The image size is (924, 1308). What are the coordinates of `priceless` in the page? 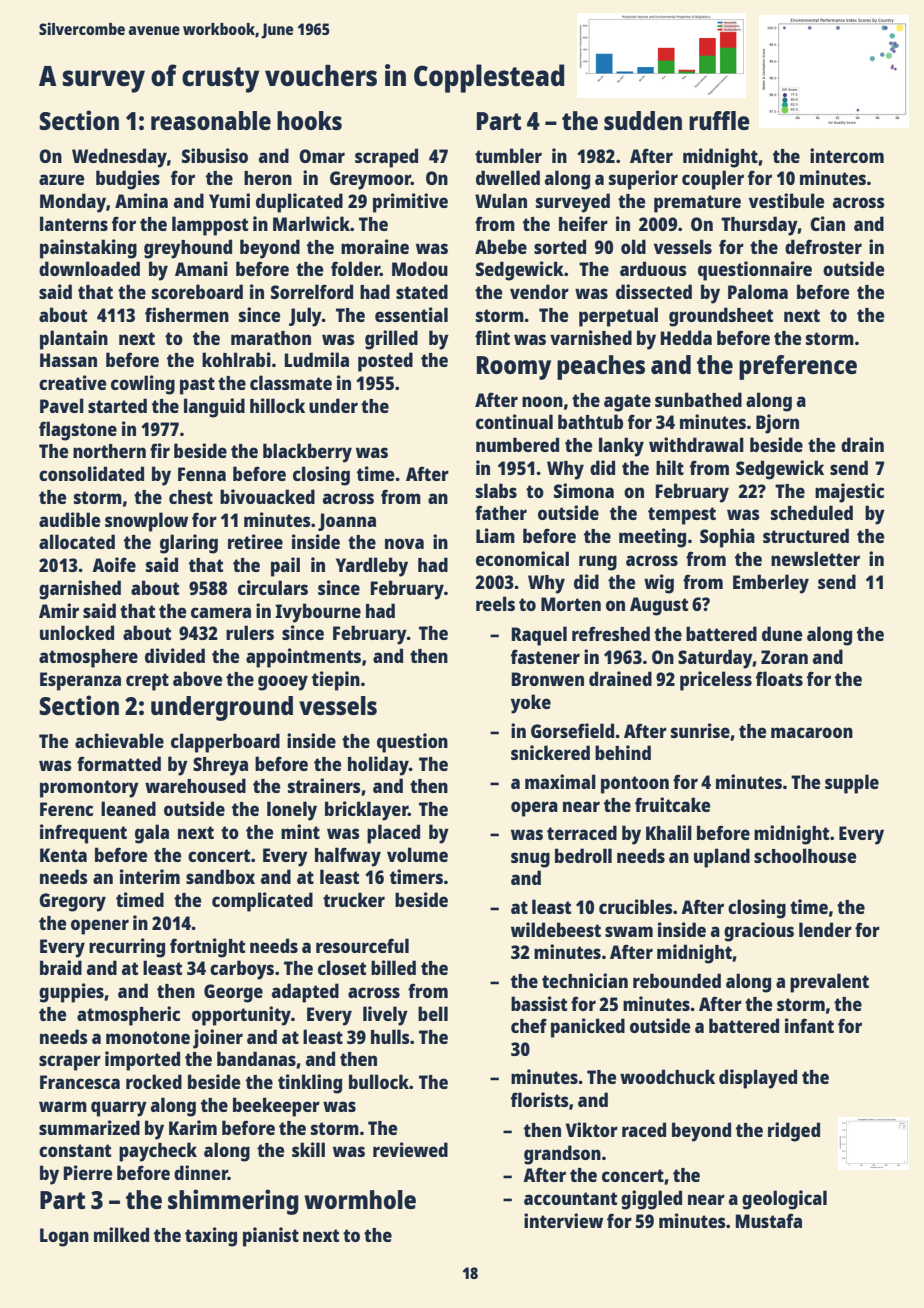 It's located at (716, 681).
